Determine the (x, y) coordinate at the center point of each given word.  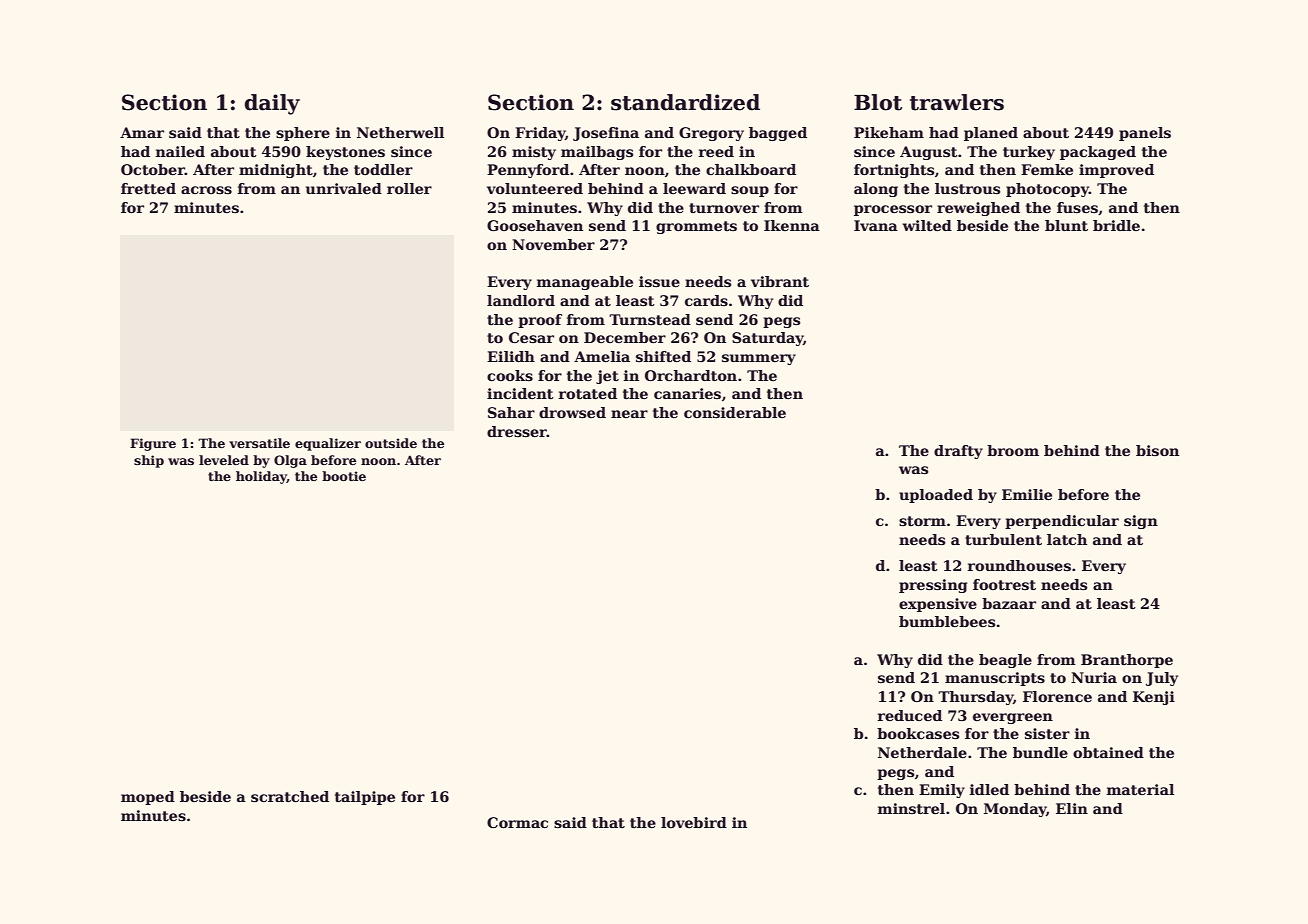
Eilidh (511, 356)
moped (148, 798)
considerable (735, 412)
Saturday (767, 339)
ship (149, 461)
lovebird (694, 822)
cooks (510, 375)
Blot (878, 102)
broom (1013, 450)
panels (1145, 134)
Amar (142, 132)
